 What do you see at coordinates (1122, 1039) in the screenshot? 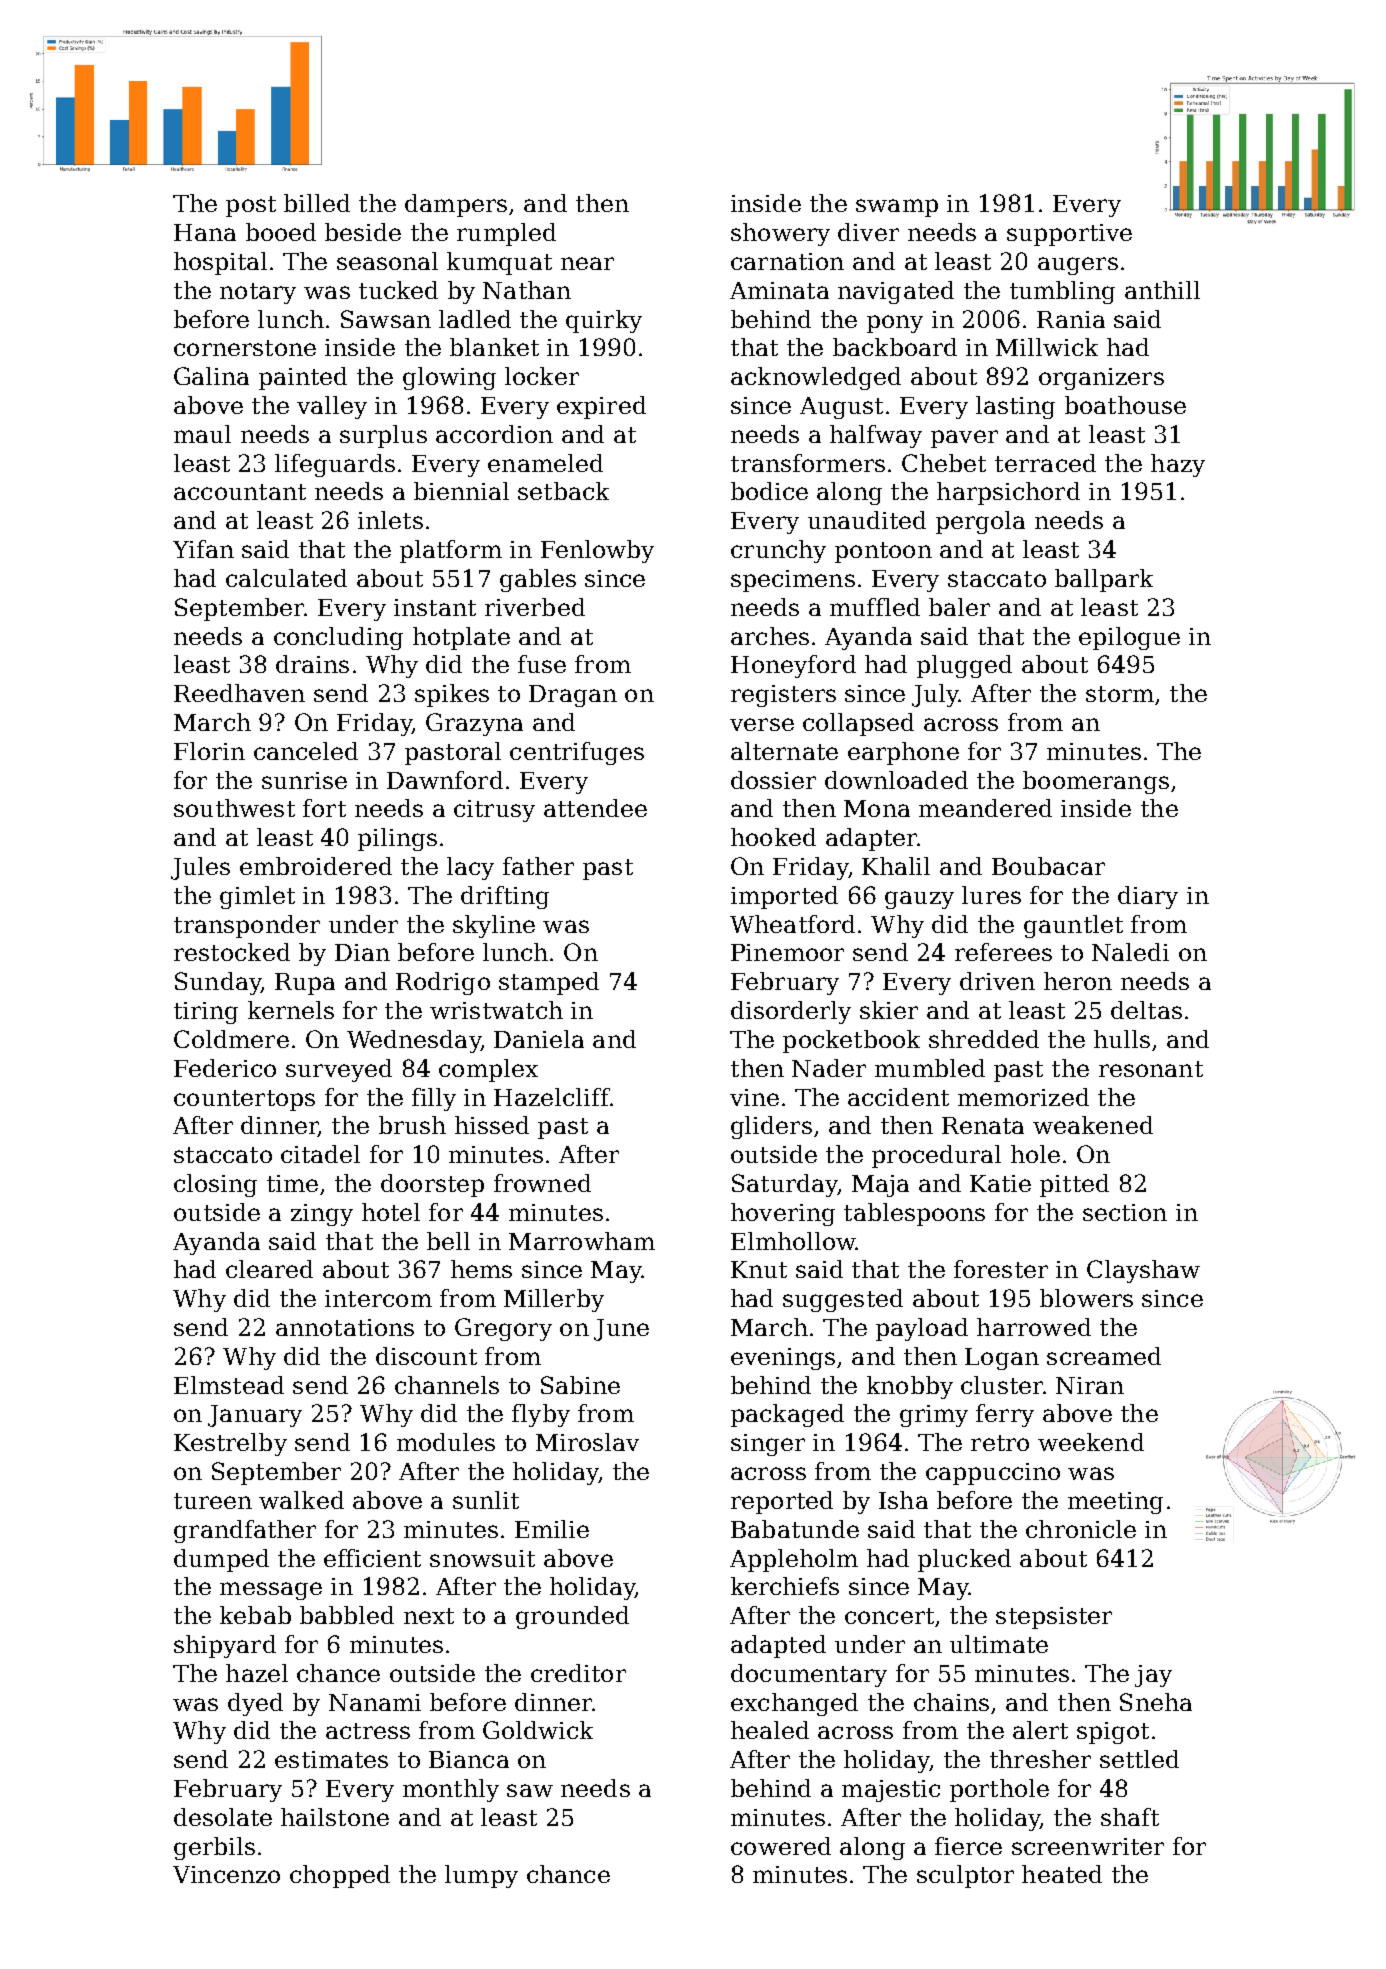
I see `hulls` at bounding box center [1122, 1039].
